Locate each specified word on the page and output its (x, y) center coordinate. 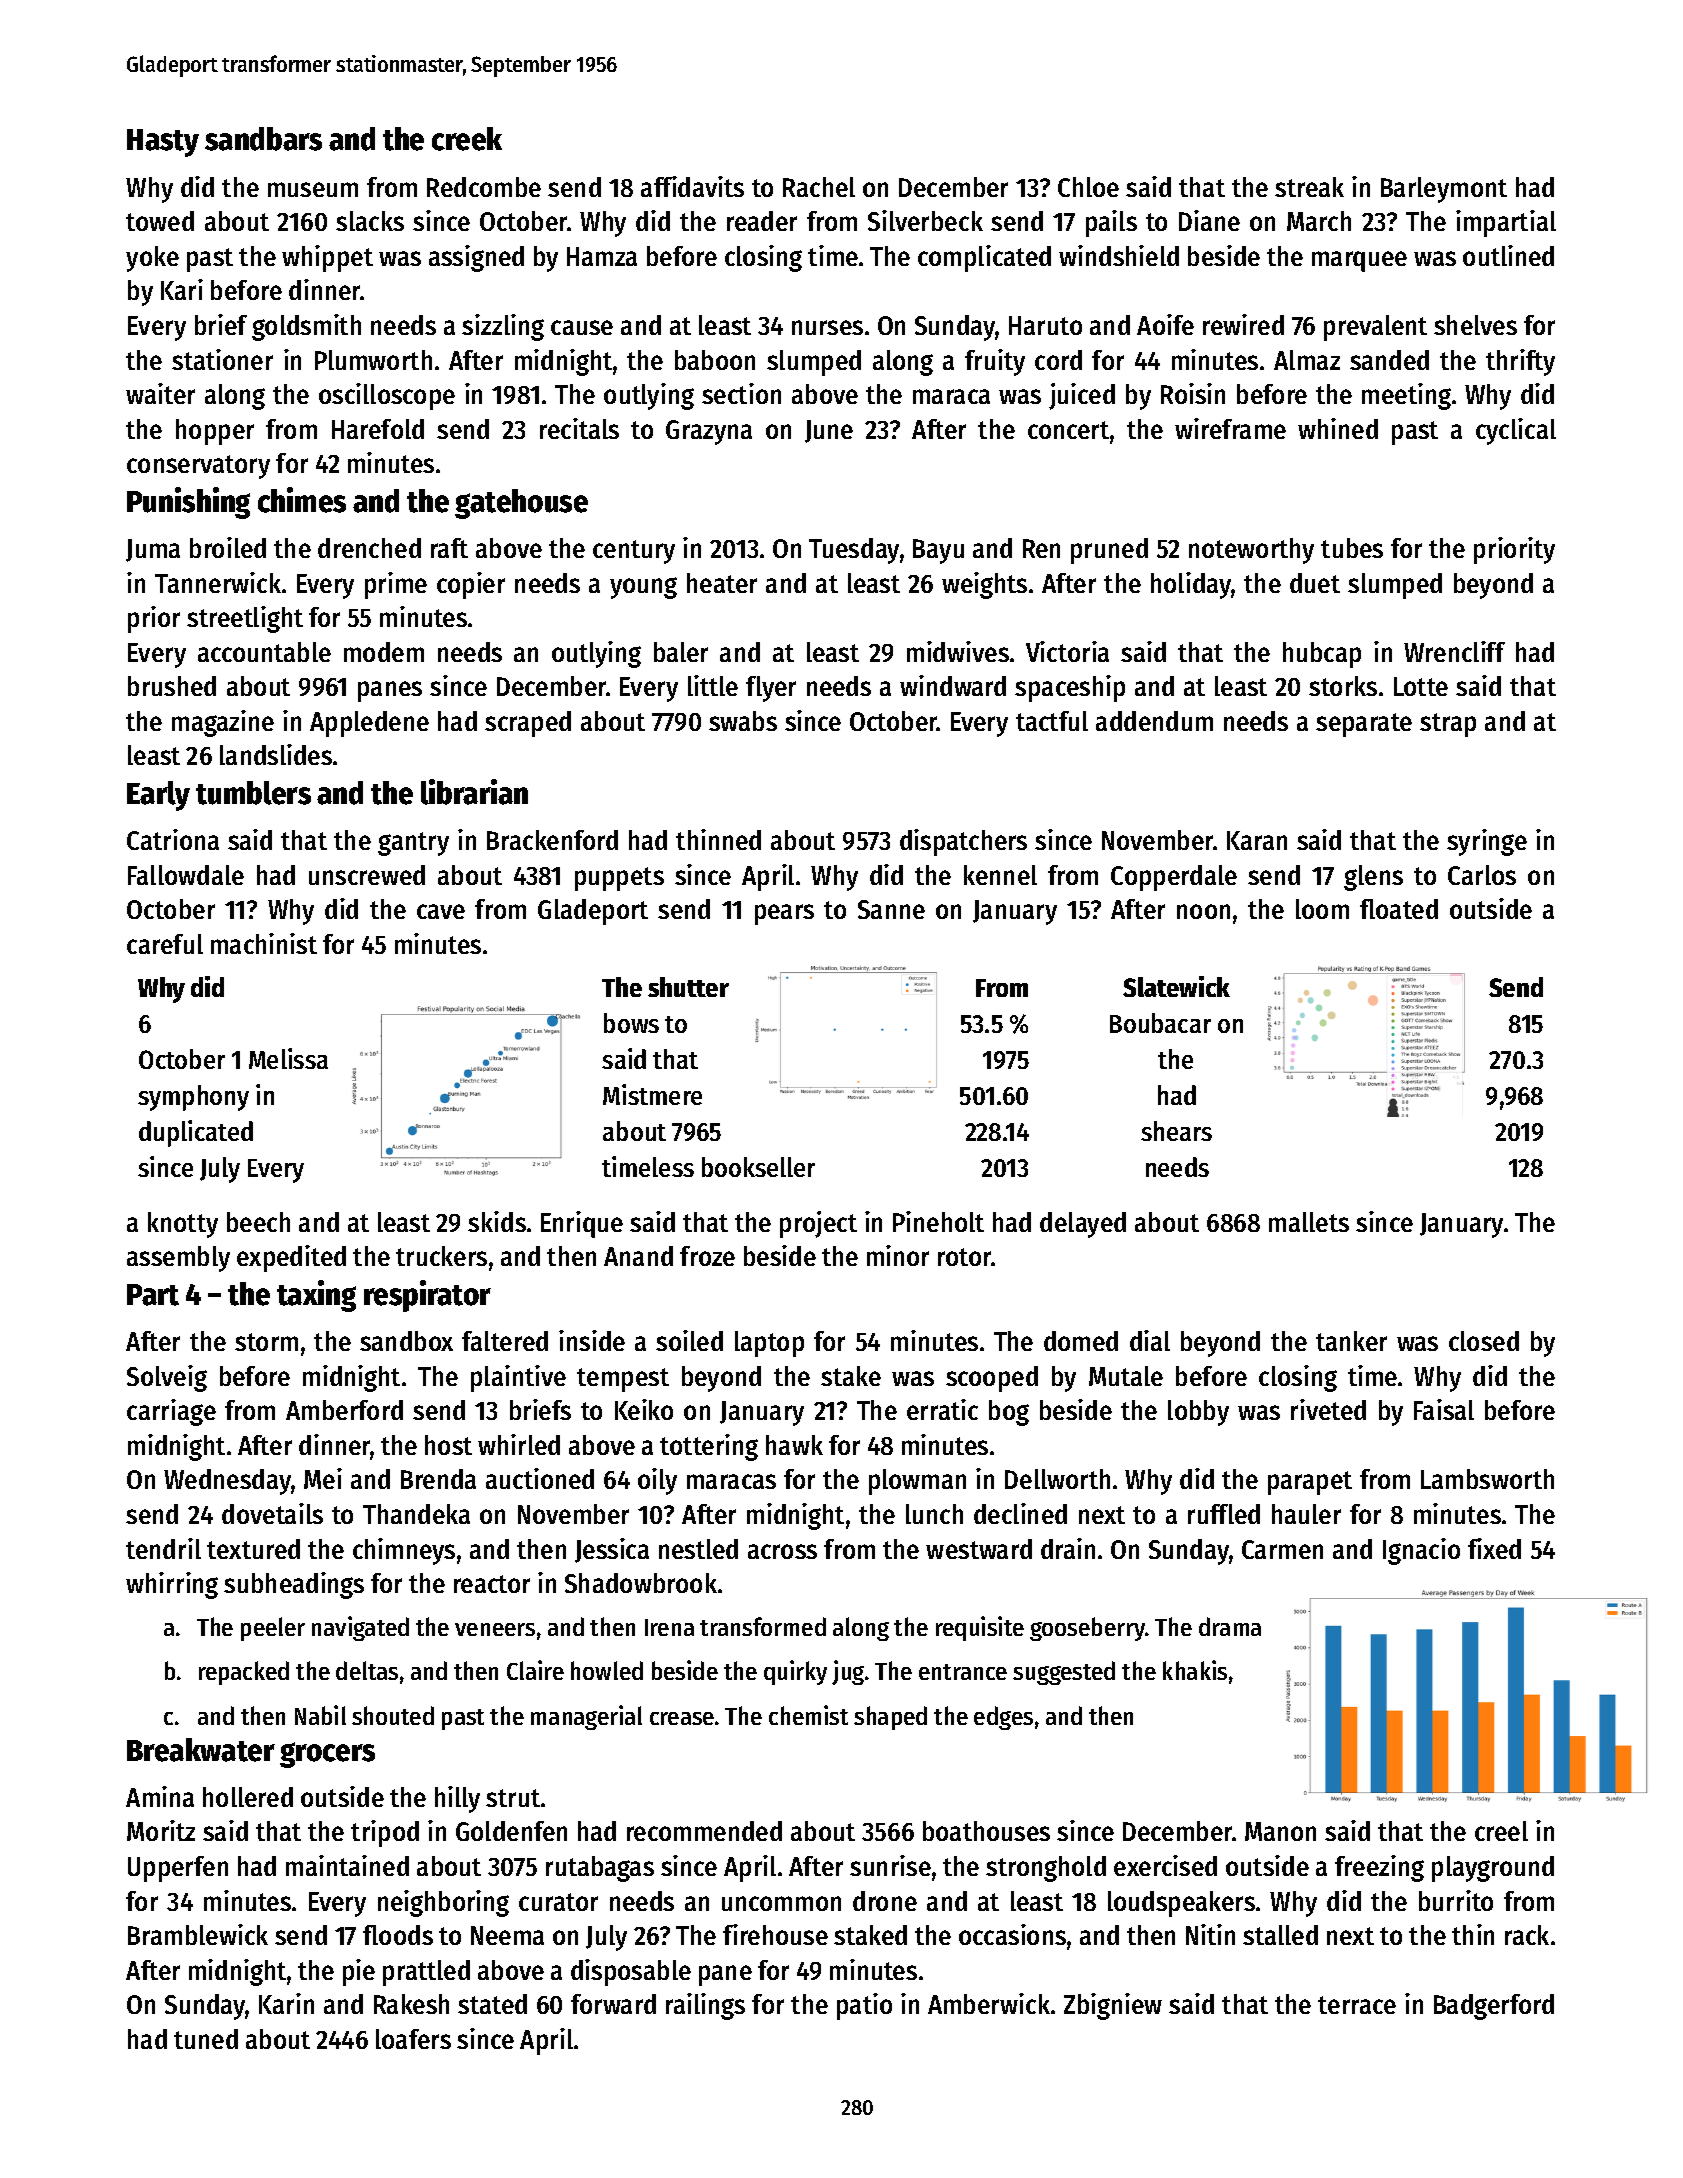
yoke (152, 259)
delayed (1083, 1225)
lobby (1198, 1413)
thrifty (1520, 362)
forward (613, 2004)
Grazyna (709, 432)
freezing (1379, 1868)
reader (762, 221)
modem (384, 652)
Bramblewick (198, 1934)
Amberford (344, 1410)
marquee (1359, 261)
